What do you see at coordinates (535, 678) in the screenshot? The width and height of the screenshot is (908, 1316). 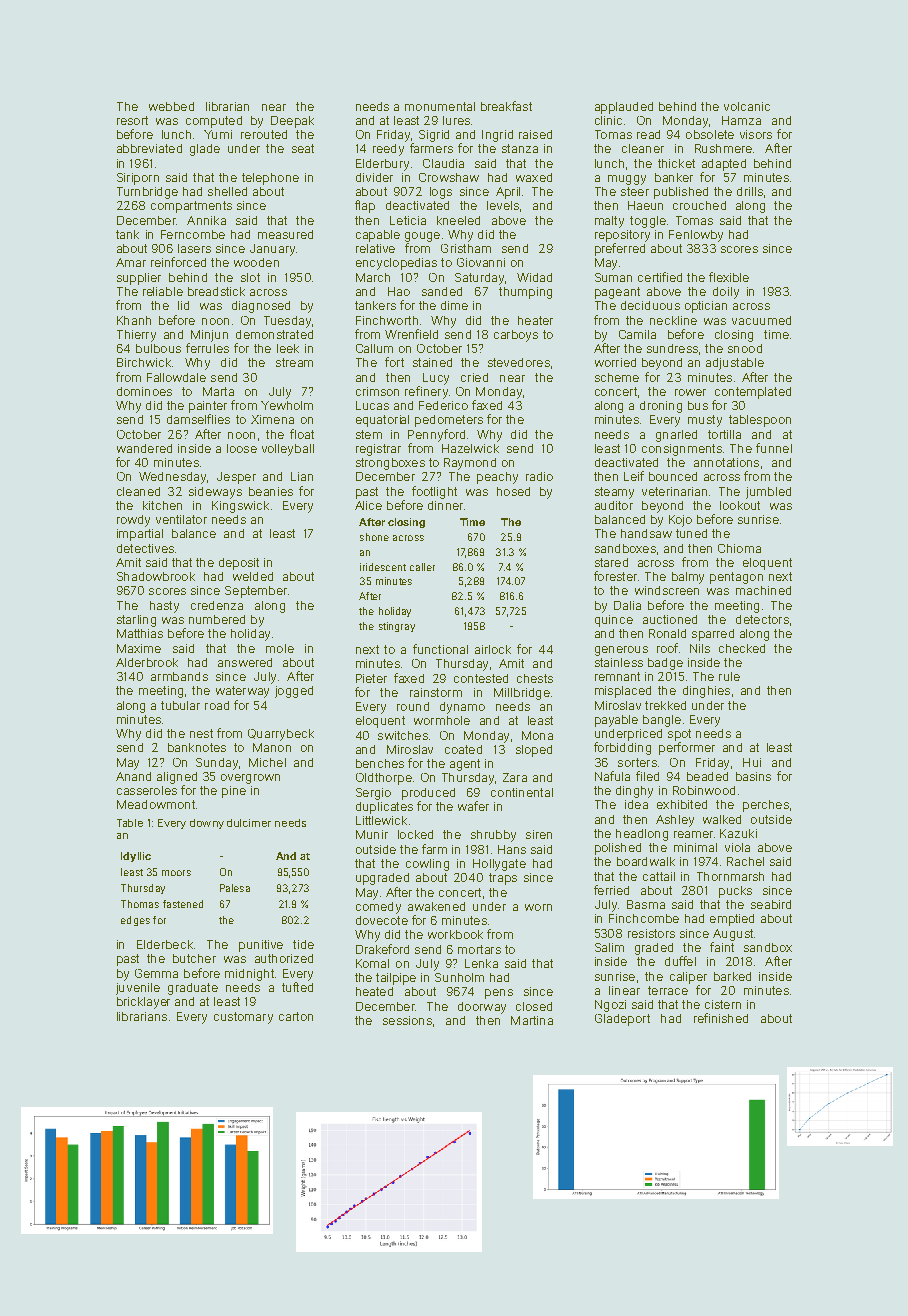 I see `chests` at bounding box center [535, 678].
